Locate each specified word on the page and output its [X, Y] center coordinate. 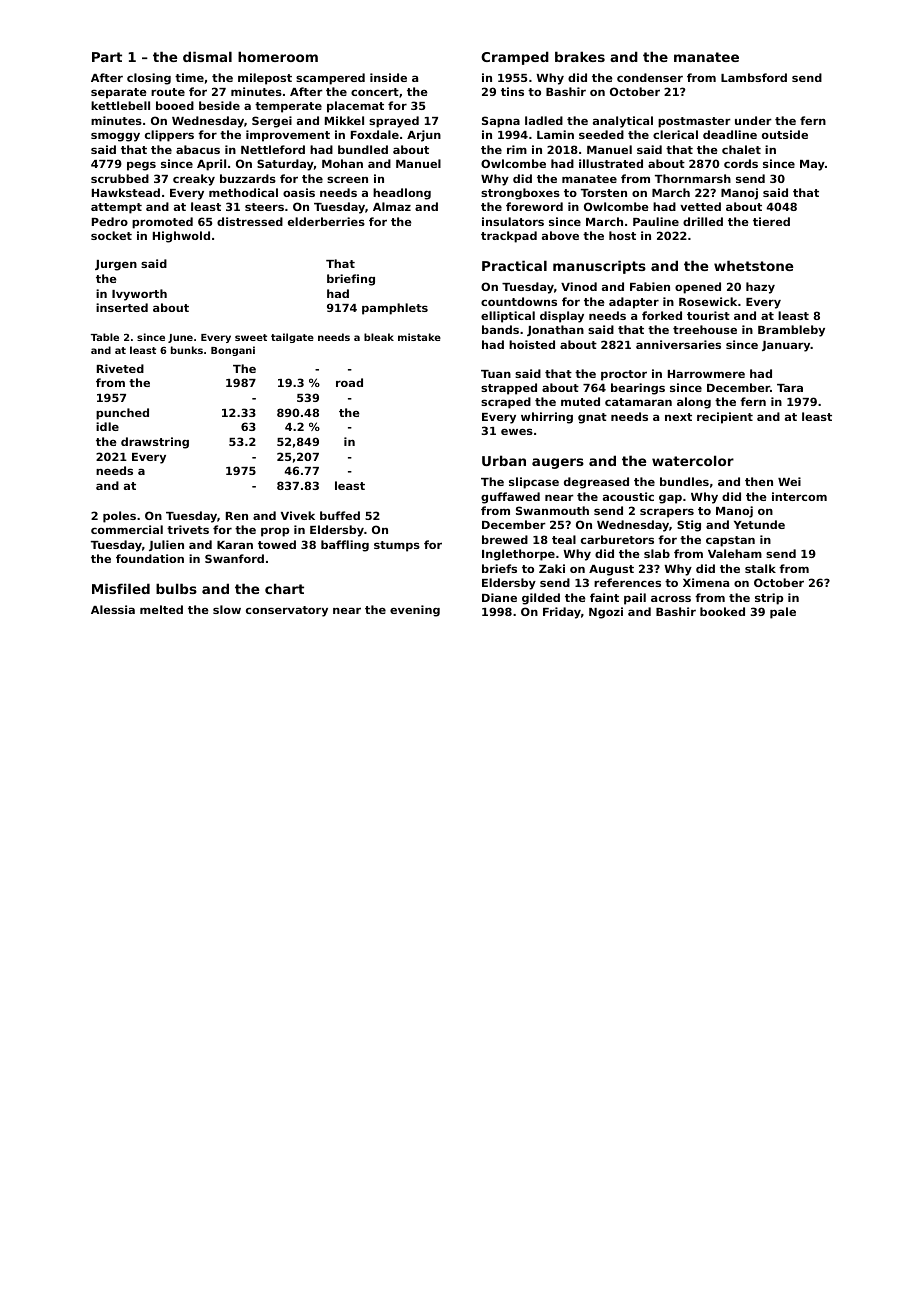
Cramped [515, 58]
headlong [402, 194]
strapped [509, 389]
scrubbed [120, 178]
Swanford [234, 558]
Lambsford [754, 77]
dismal [207, 56]
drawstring [155, 443]
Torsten [604, 193]
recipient [725, 418]
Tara [790, 388]
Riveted [120, 368]
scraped [506, 403]
